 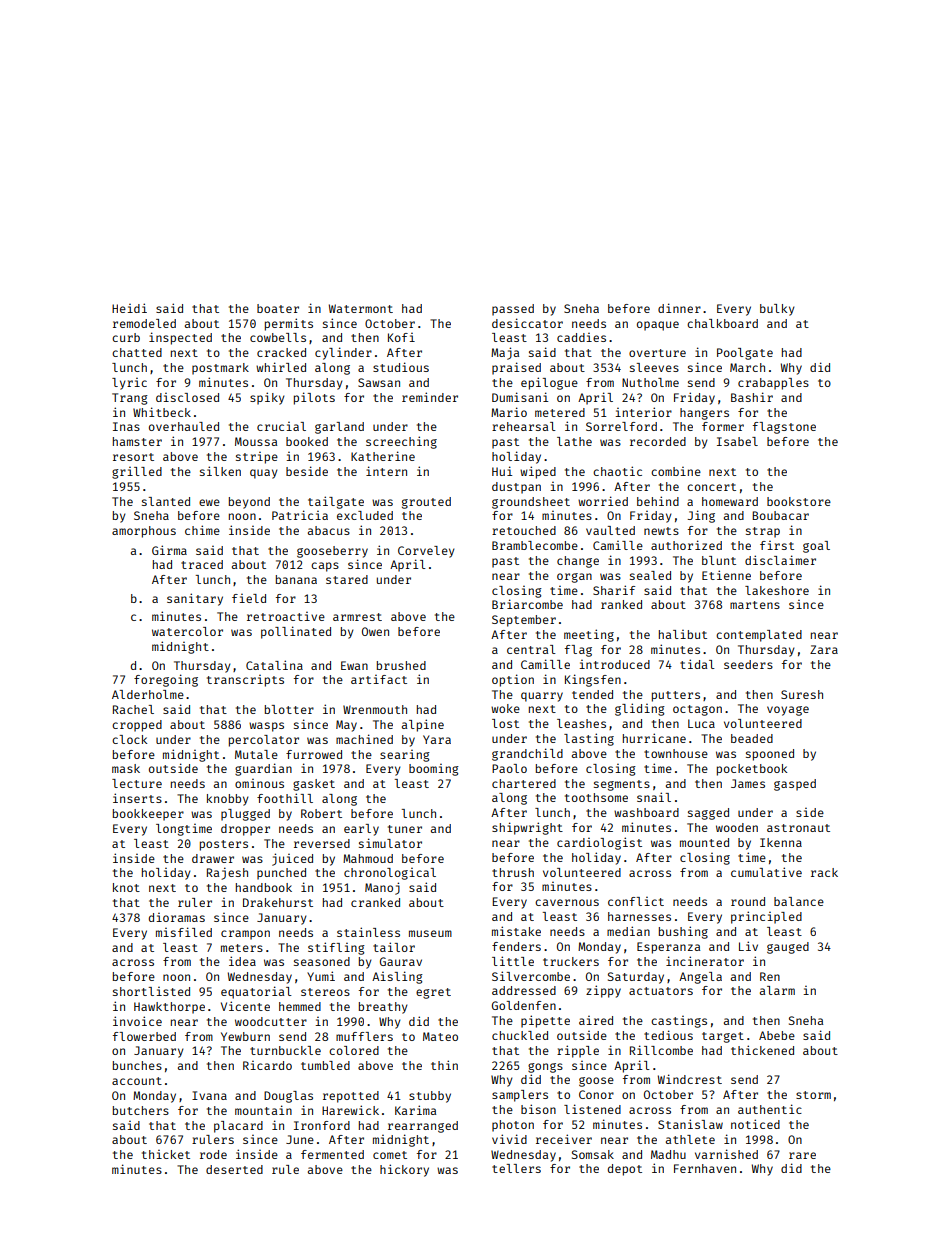 I want to click on segments, so click(x=622, y=785).
